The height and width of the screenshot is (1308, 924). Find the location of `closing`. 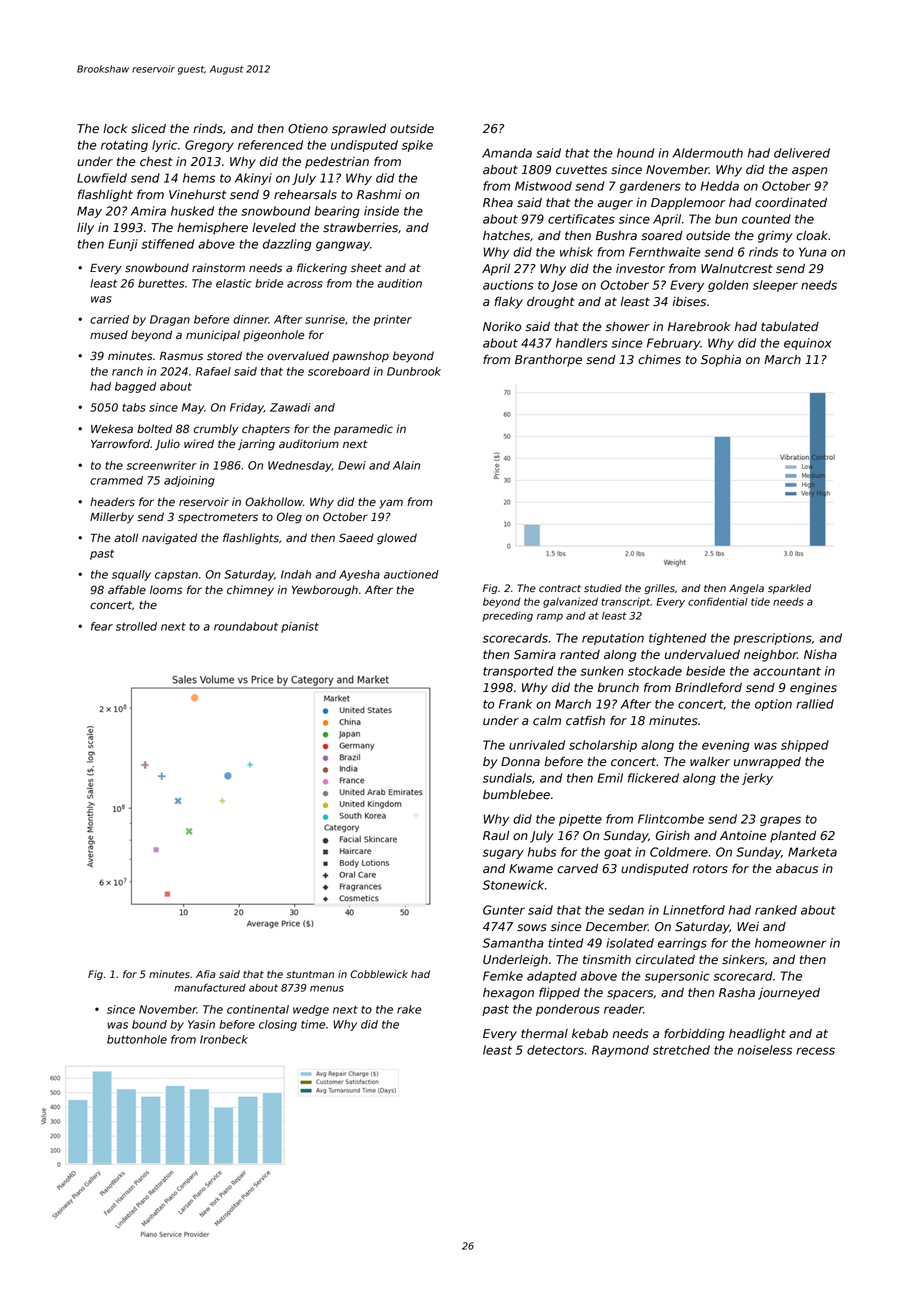

closing is located at coordinates (278, 1025).
